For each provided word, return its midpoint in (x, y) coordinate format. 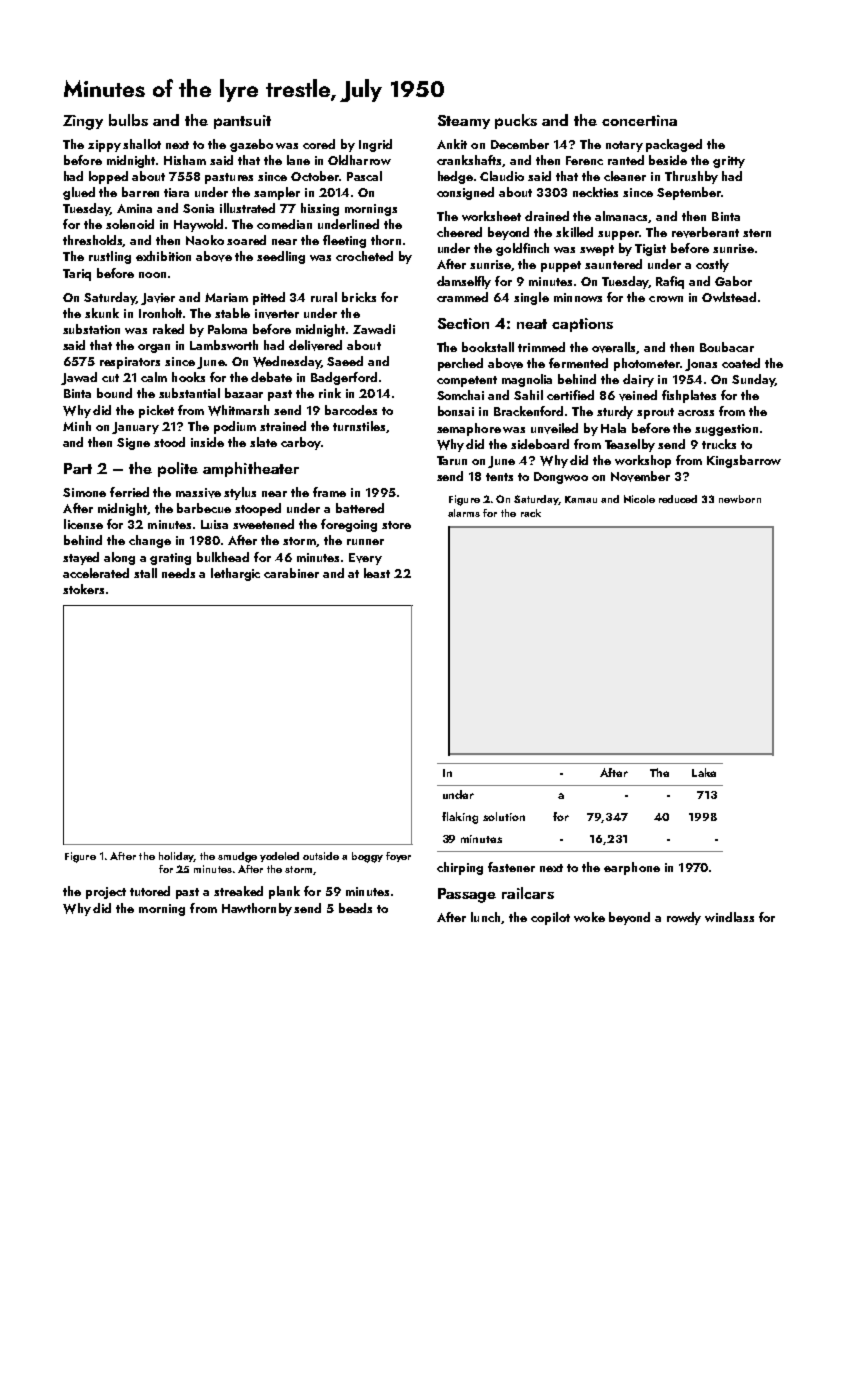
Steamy (464, 122)
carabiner (291, 573)
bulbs (128, 120)
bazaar (244, 393)
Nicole (639, 499)
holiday (176, 857)
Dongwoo (561, 478)
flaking (460, 818)
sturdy (615, 412)
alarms (464, 513)
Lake (704, 772)
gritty (729, 162)
